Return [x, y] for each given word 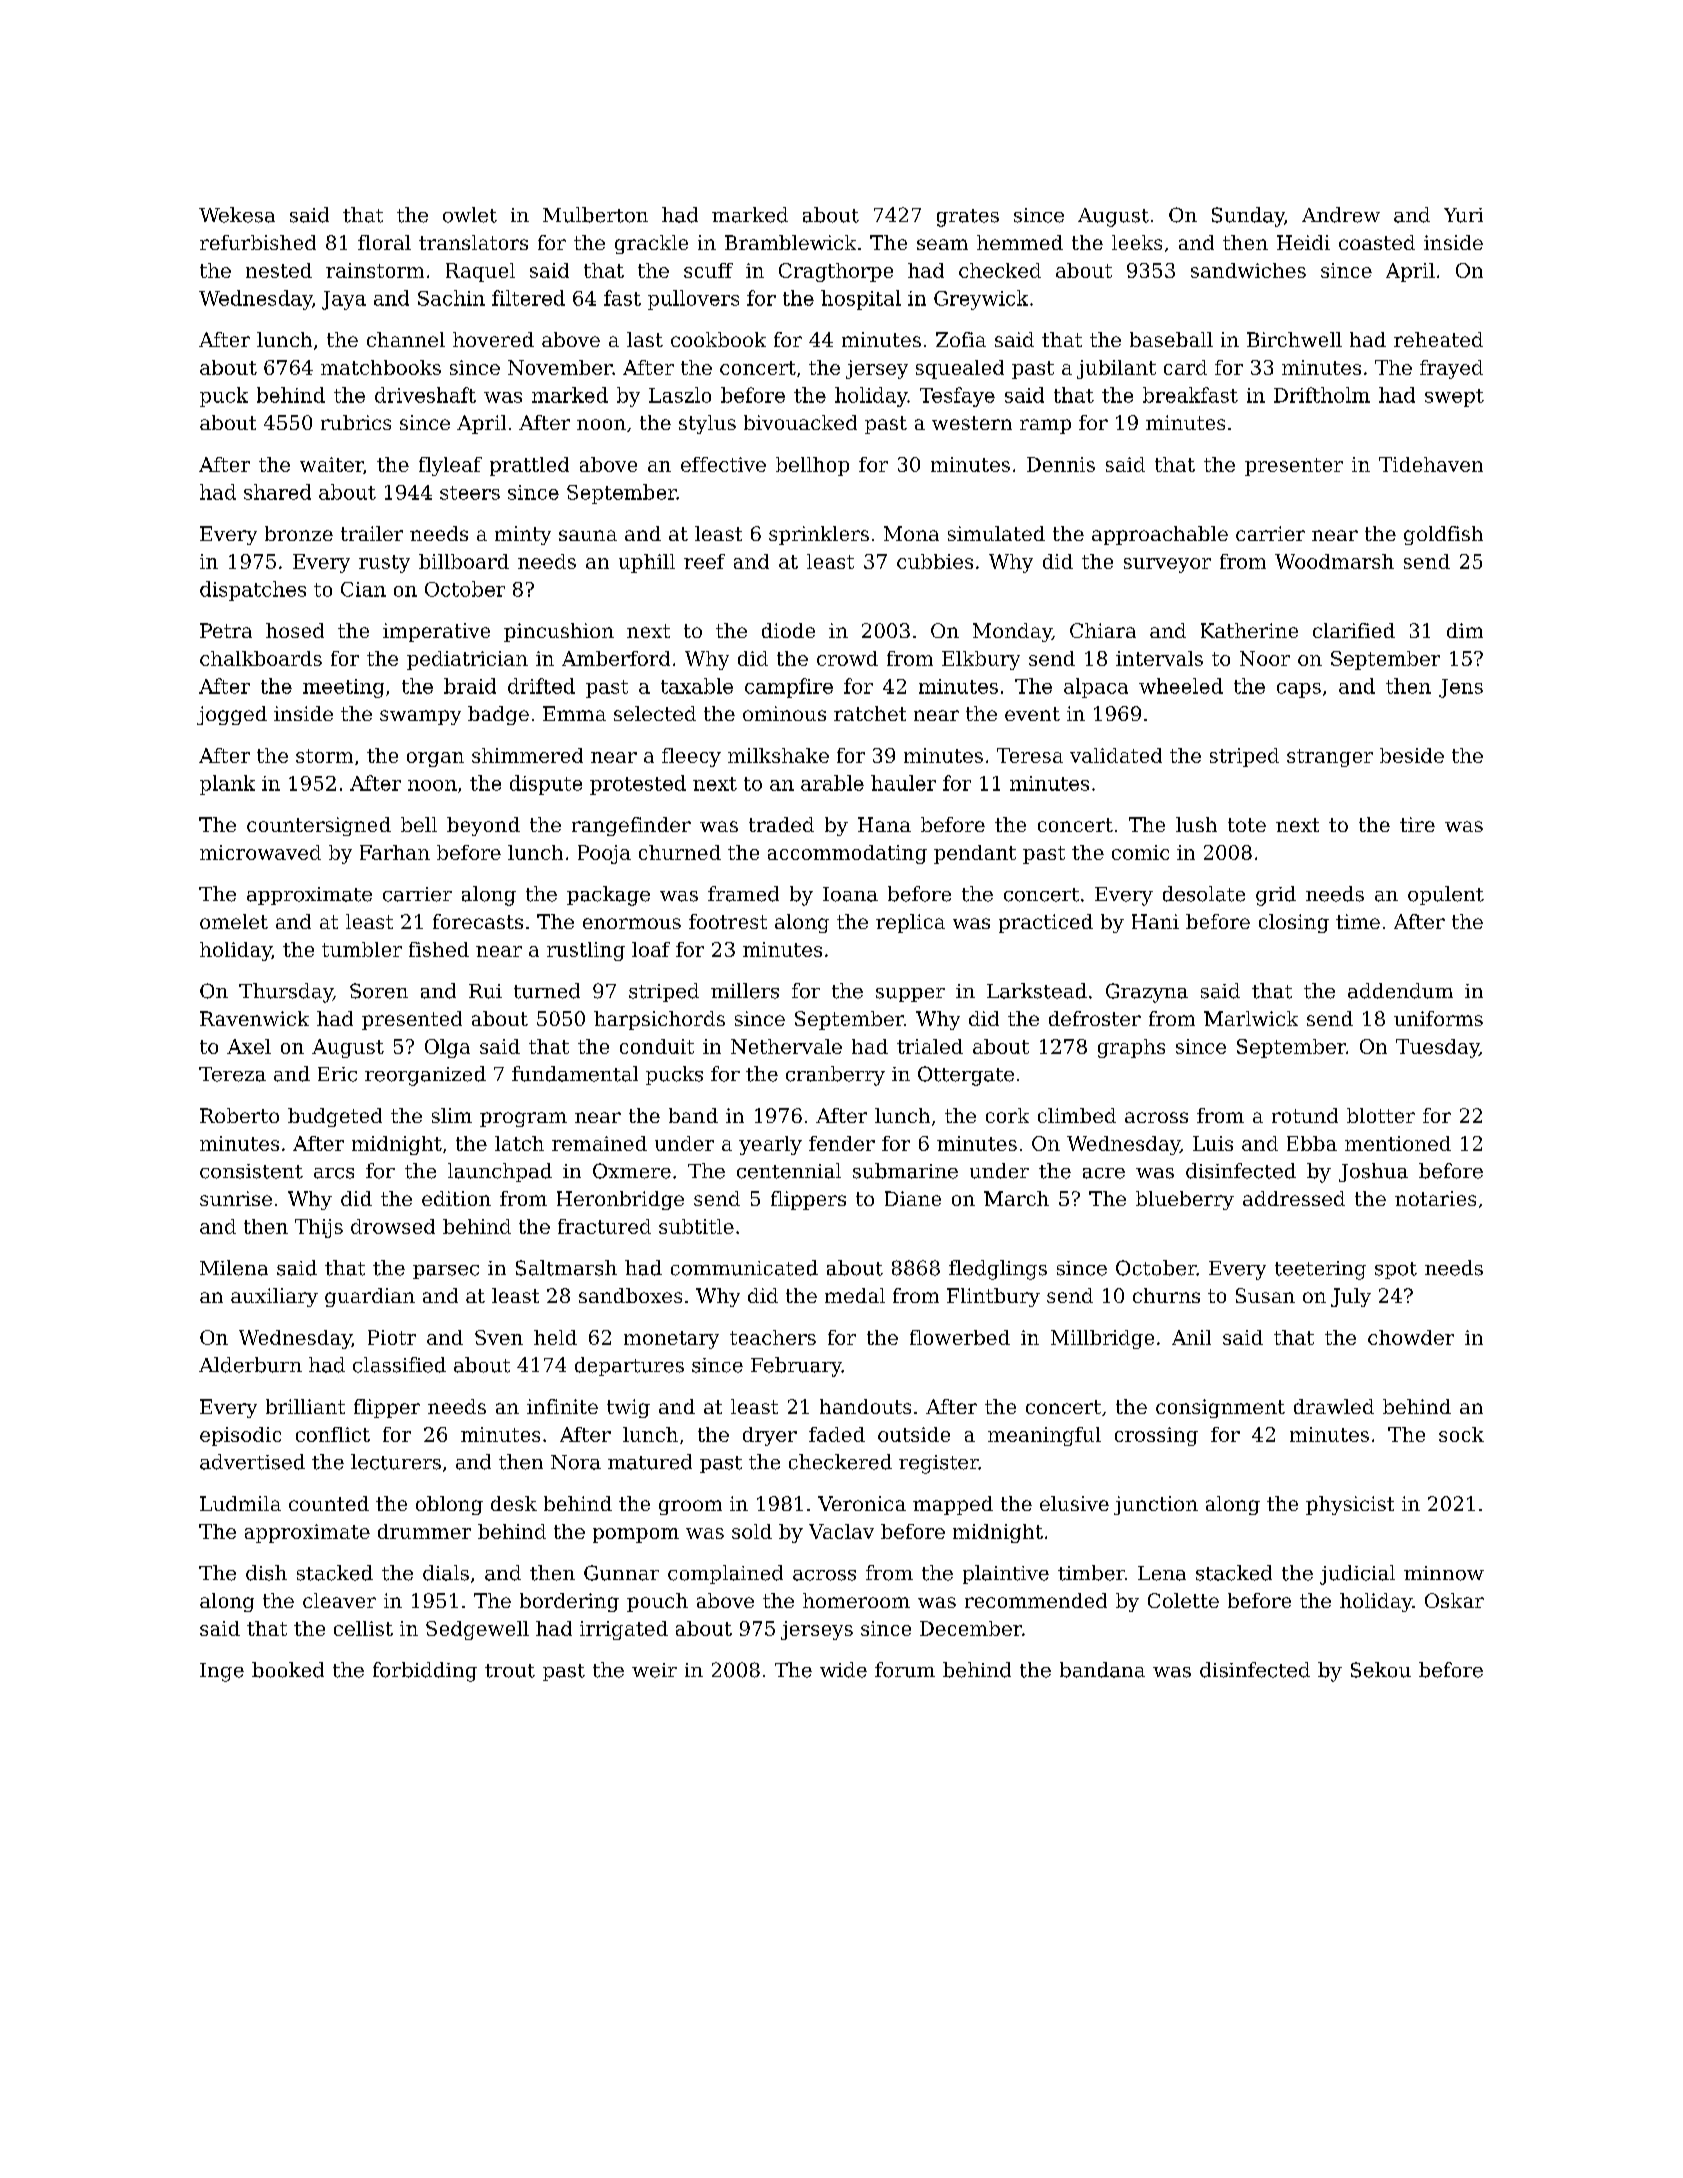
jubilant [1116, 369]
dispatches [253, 591]
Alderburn [250, 1365]
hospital [861, 300]
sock [1461, 1434]
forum [905, 1670]
